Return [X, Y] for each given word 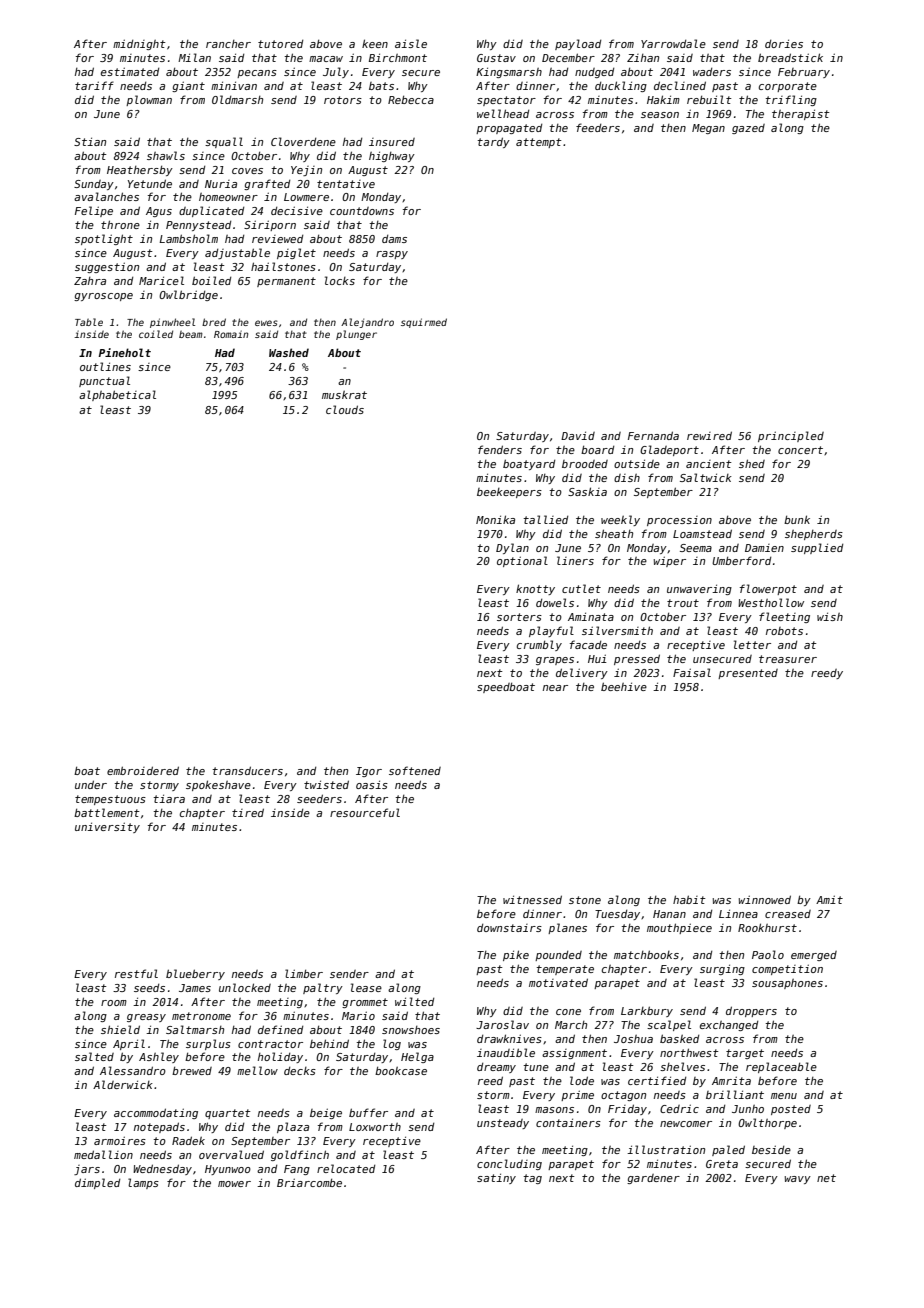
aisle [411, 43]
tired [248, 812]
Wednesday [162, 1169]
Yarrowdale [673, 43]
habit [689, 899]
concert [800, 450]
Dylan [512, 548]
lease [366, 987]
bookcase [401, 1070]
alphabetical [117, 395]
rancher [228, 44]
